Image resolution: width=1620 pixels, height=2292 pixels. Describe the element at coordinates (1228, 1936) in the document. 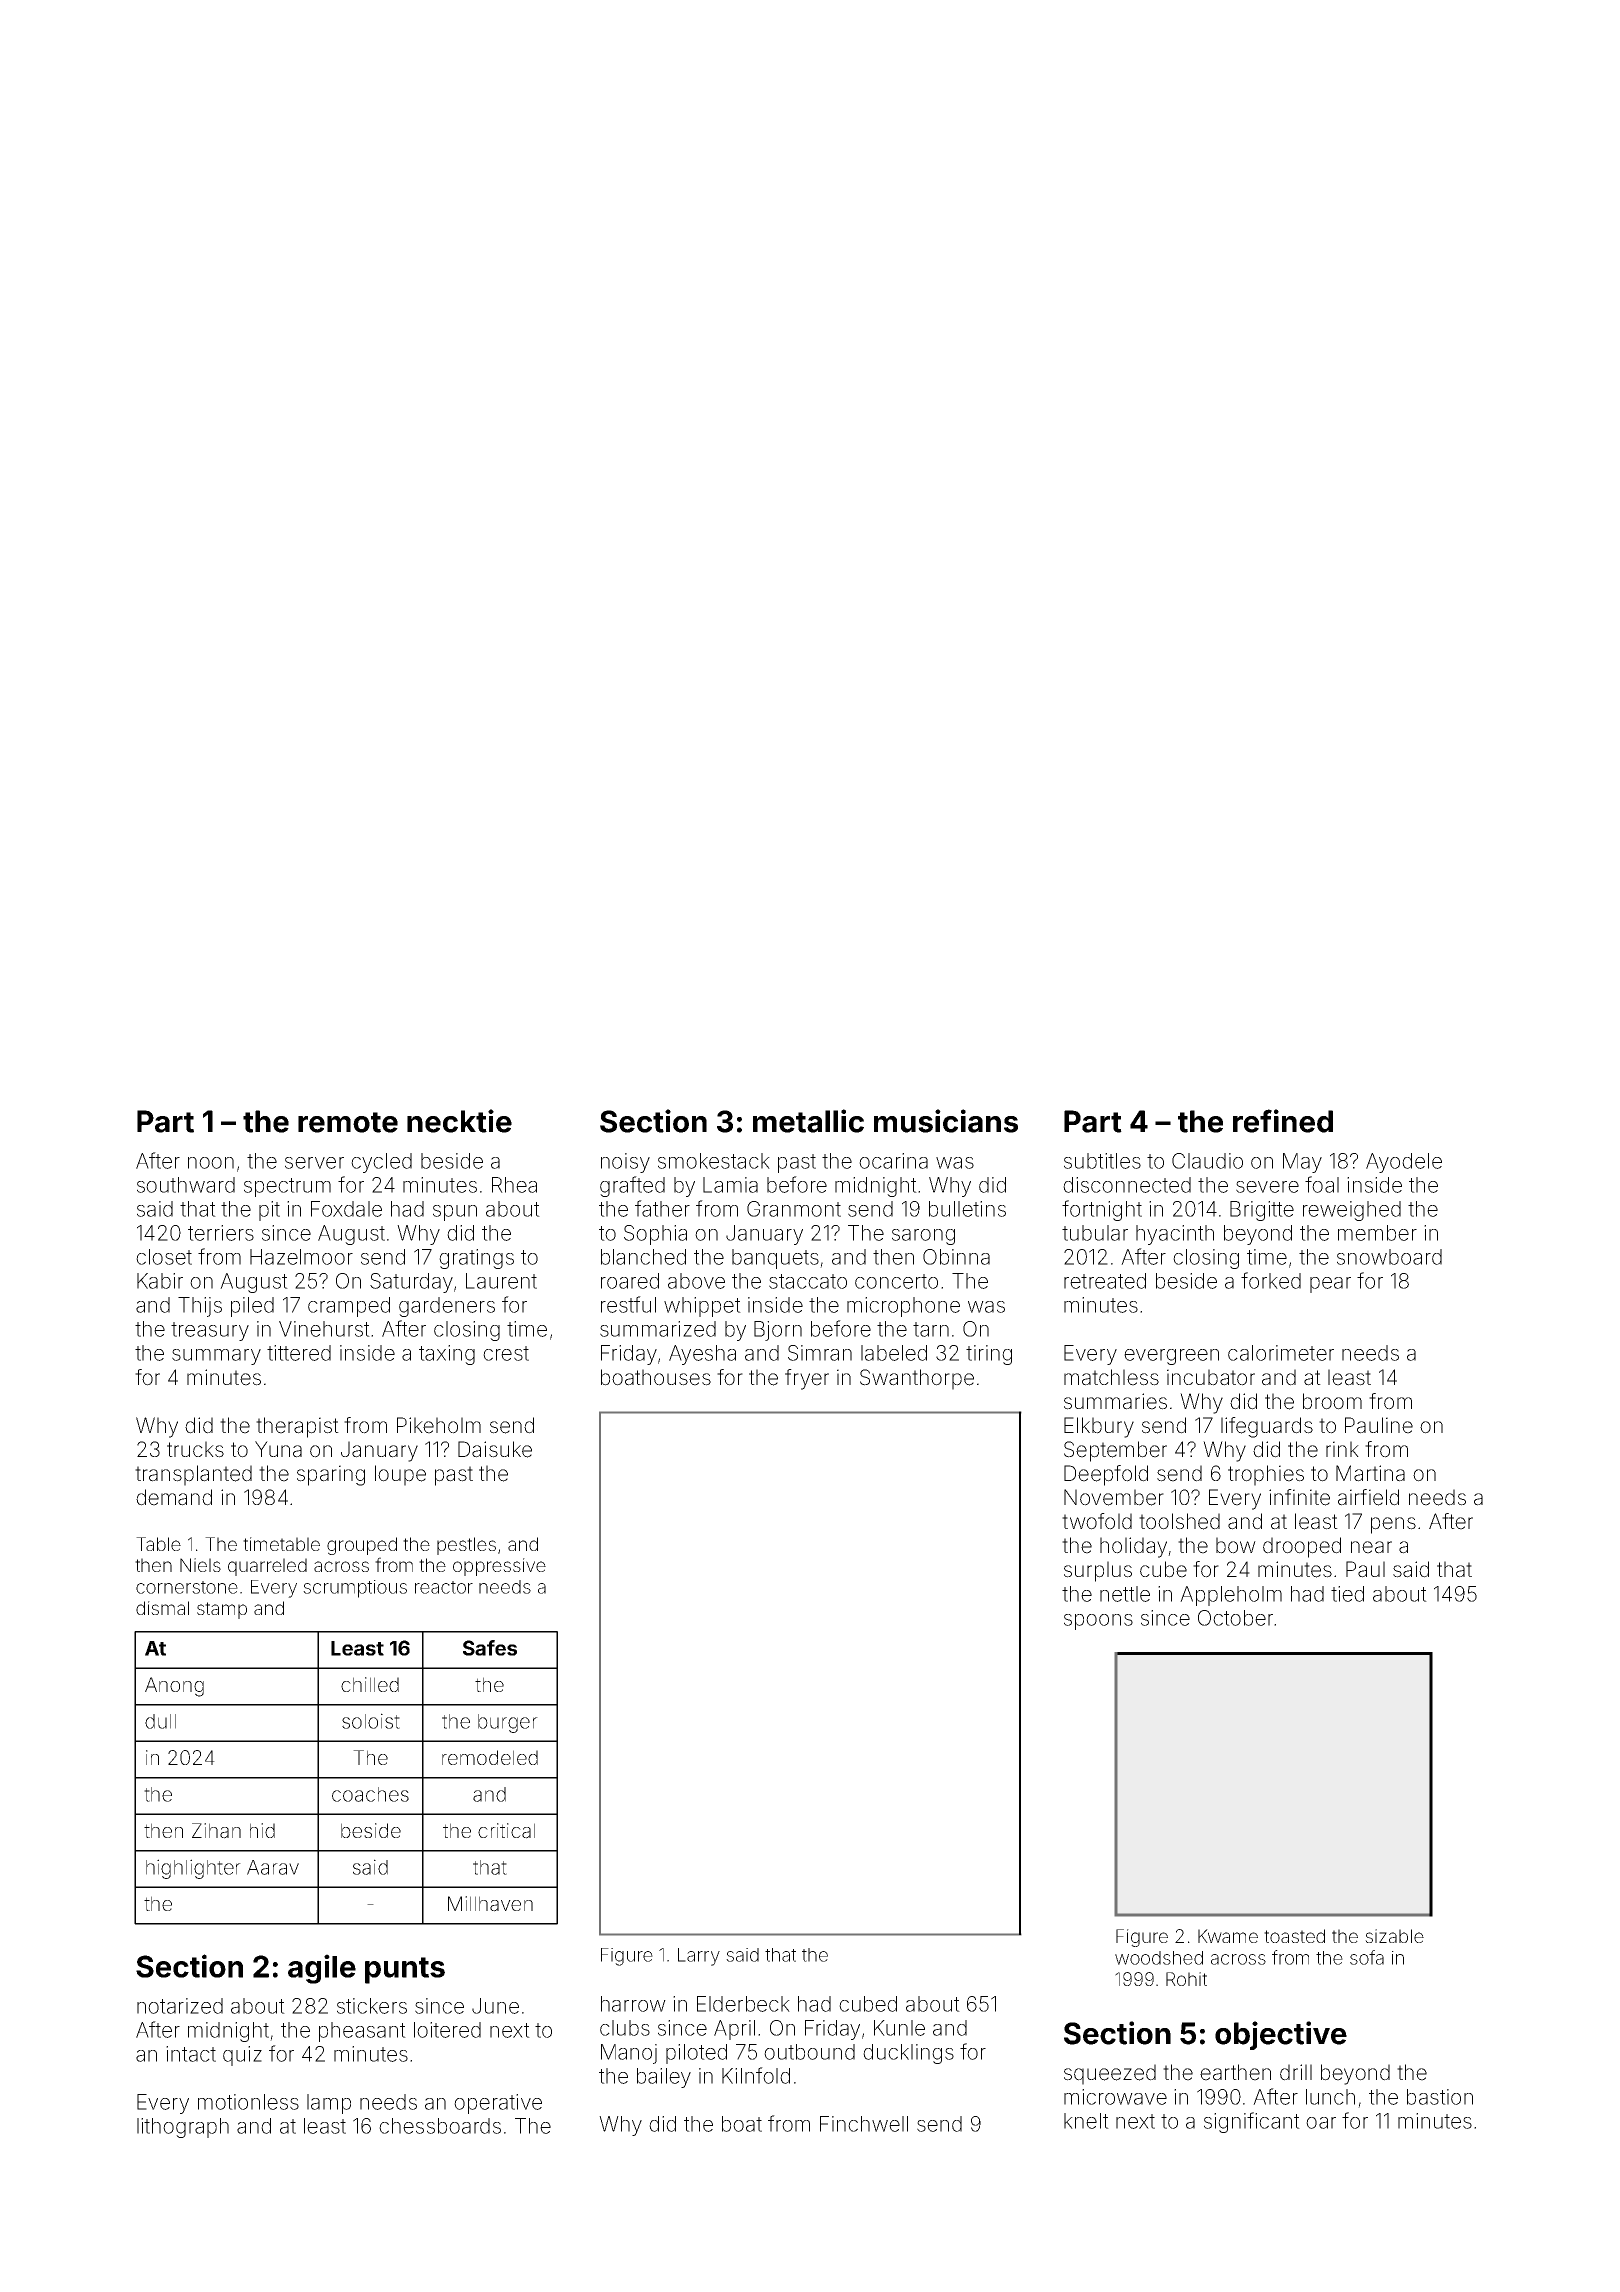

I see `Kwame` at that location.
